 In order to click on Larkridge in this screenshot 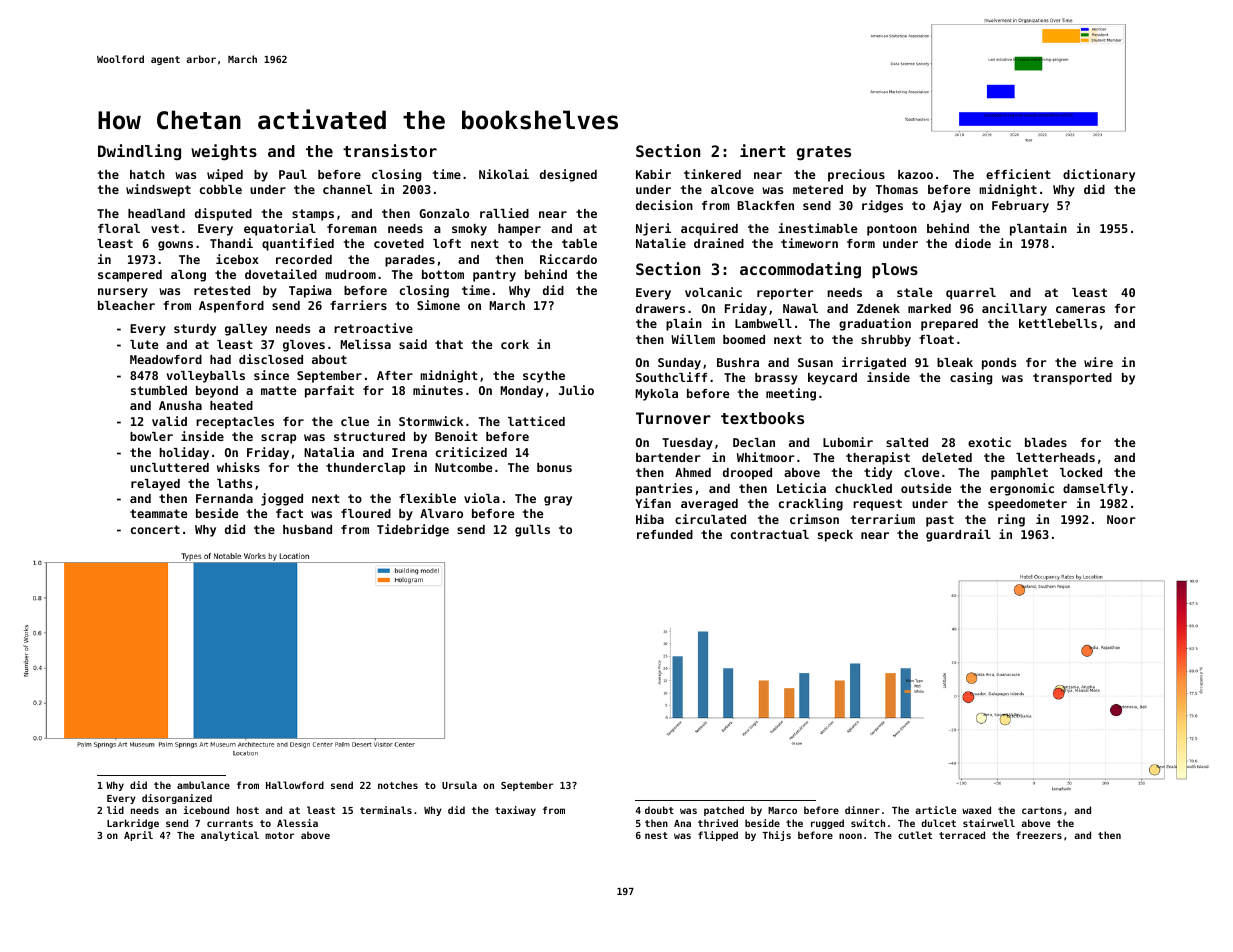, I will do `click(133, 824)`.
